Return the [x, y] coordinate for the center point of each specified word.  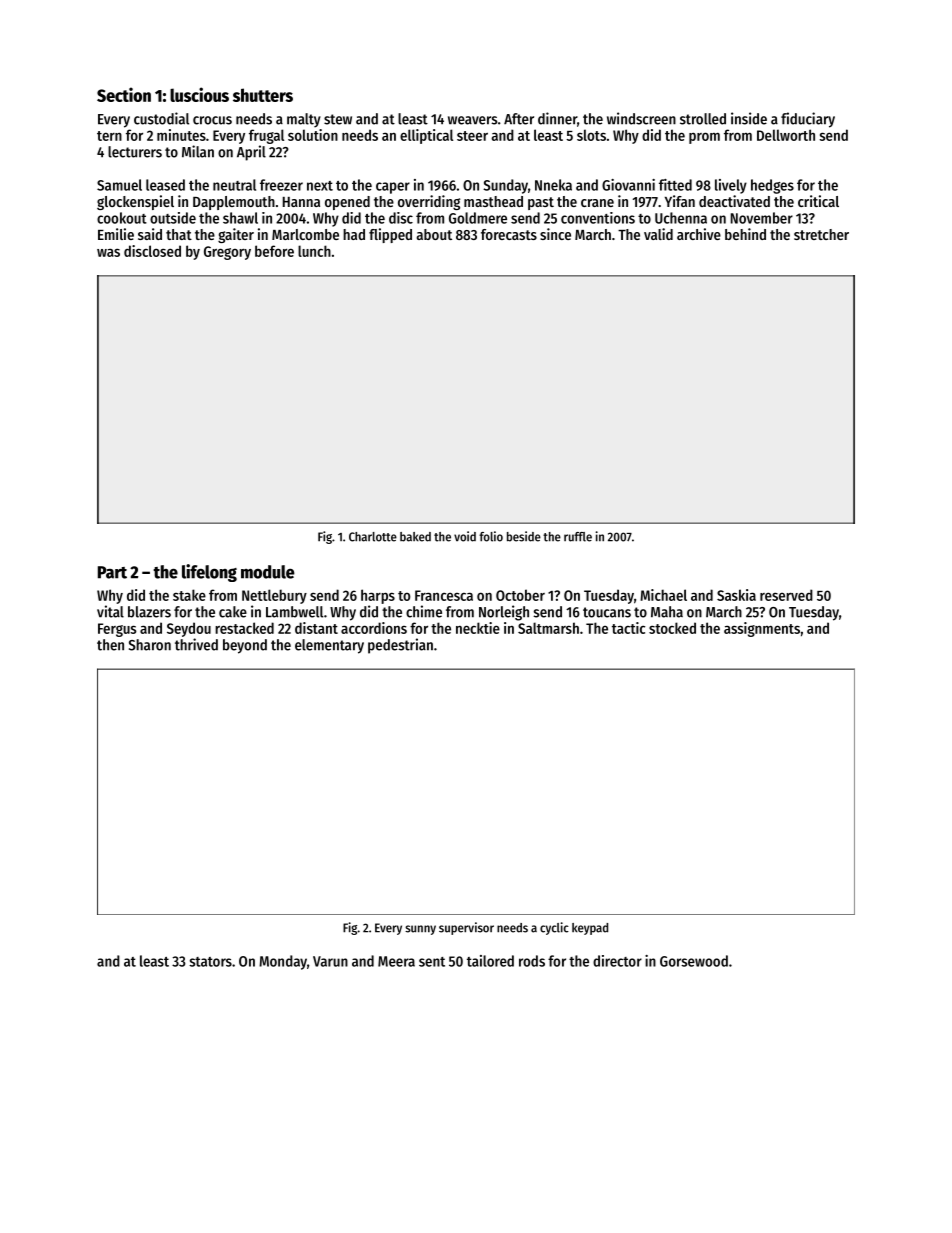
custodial [161, 118]
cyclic [554, 928]
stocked [672, 628]
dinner [557, 118]
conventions [598, 218]
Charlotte [373, 537]
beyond [245, 646]
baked [415, 537]
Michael [663, 595]
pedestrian [400, 646]
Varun [330, 961]
